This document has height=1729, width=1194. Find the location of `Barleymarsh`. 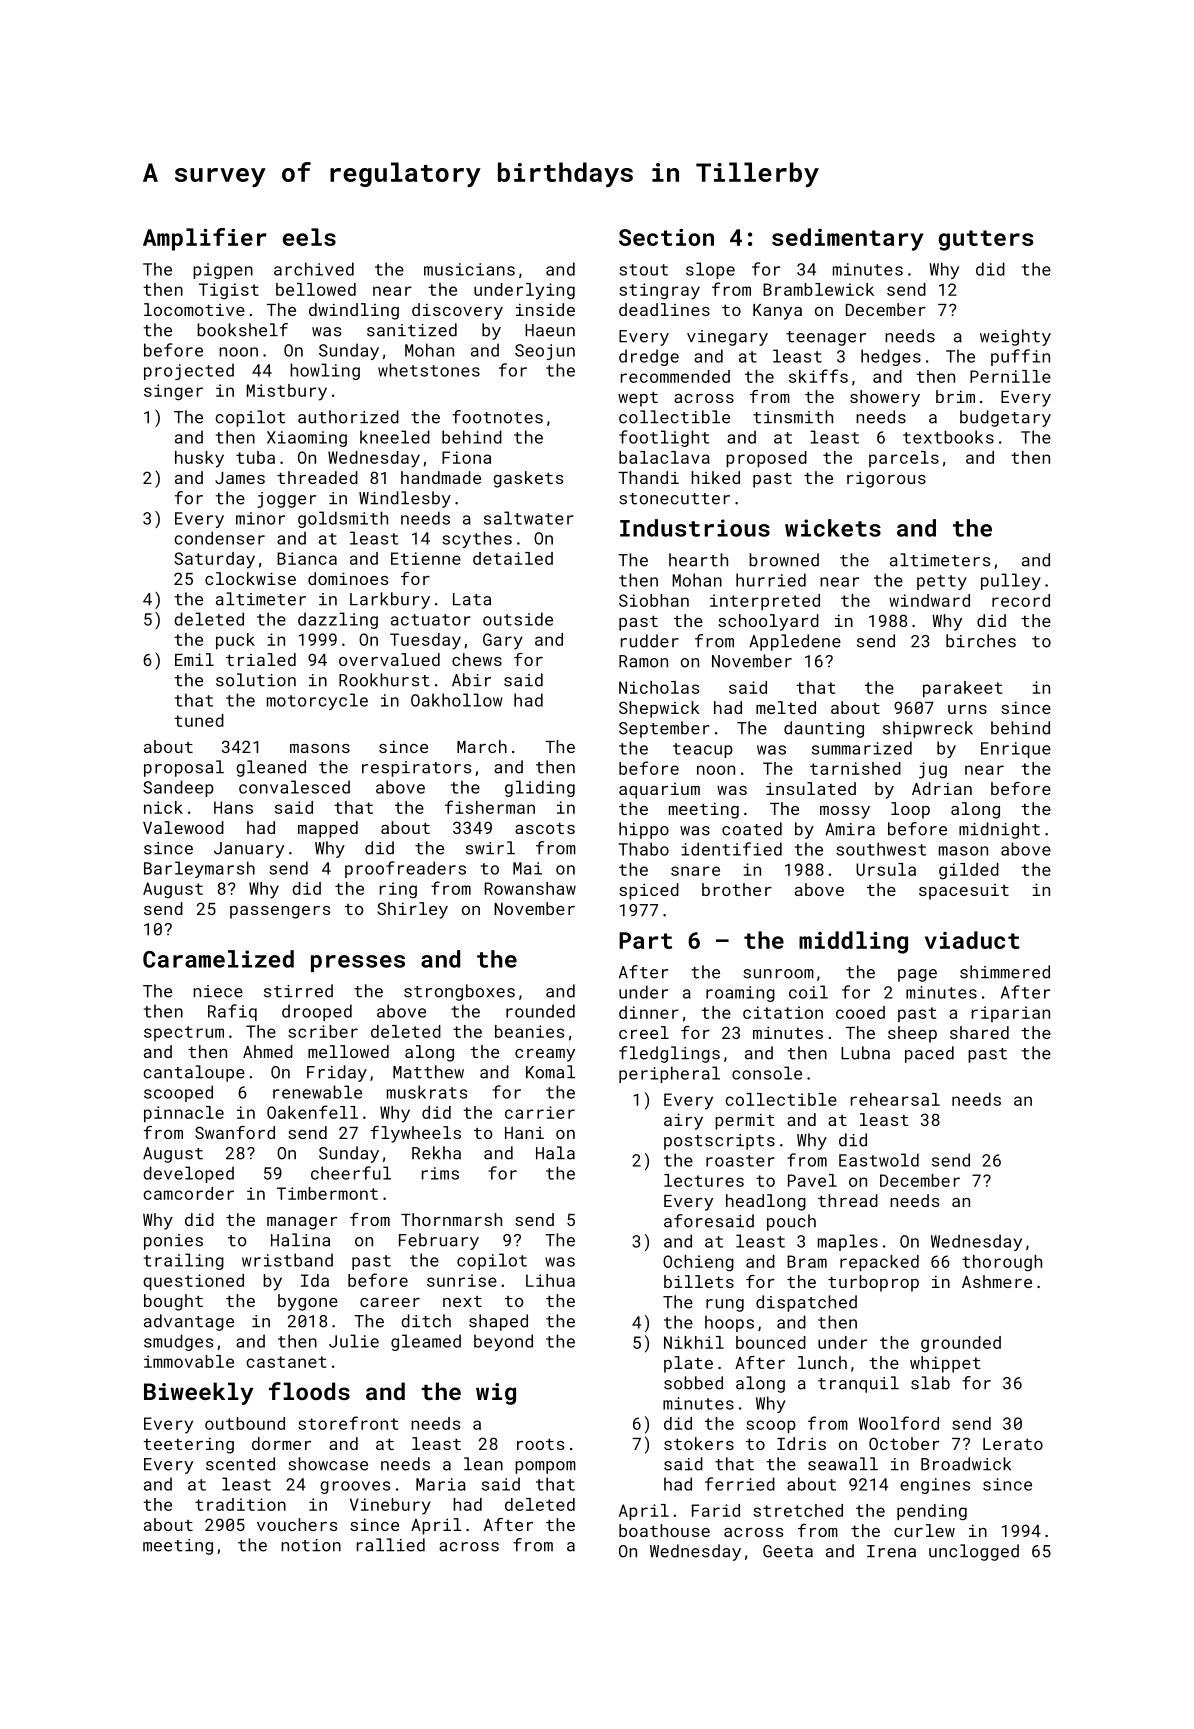

Barleymarsh is located at coordinates (199, 869).
